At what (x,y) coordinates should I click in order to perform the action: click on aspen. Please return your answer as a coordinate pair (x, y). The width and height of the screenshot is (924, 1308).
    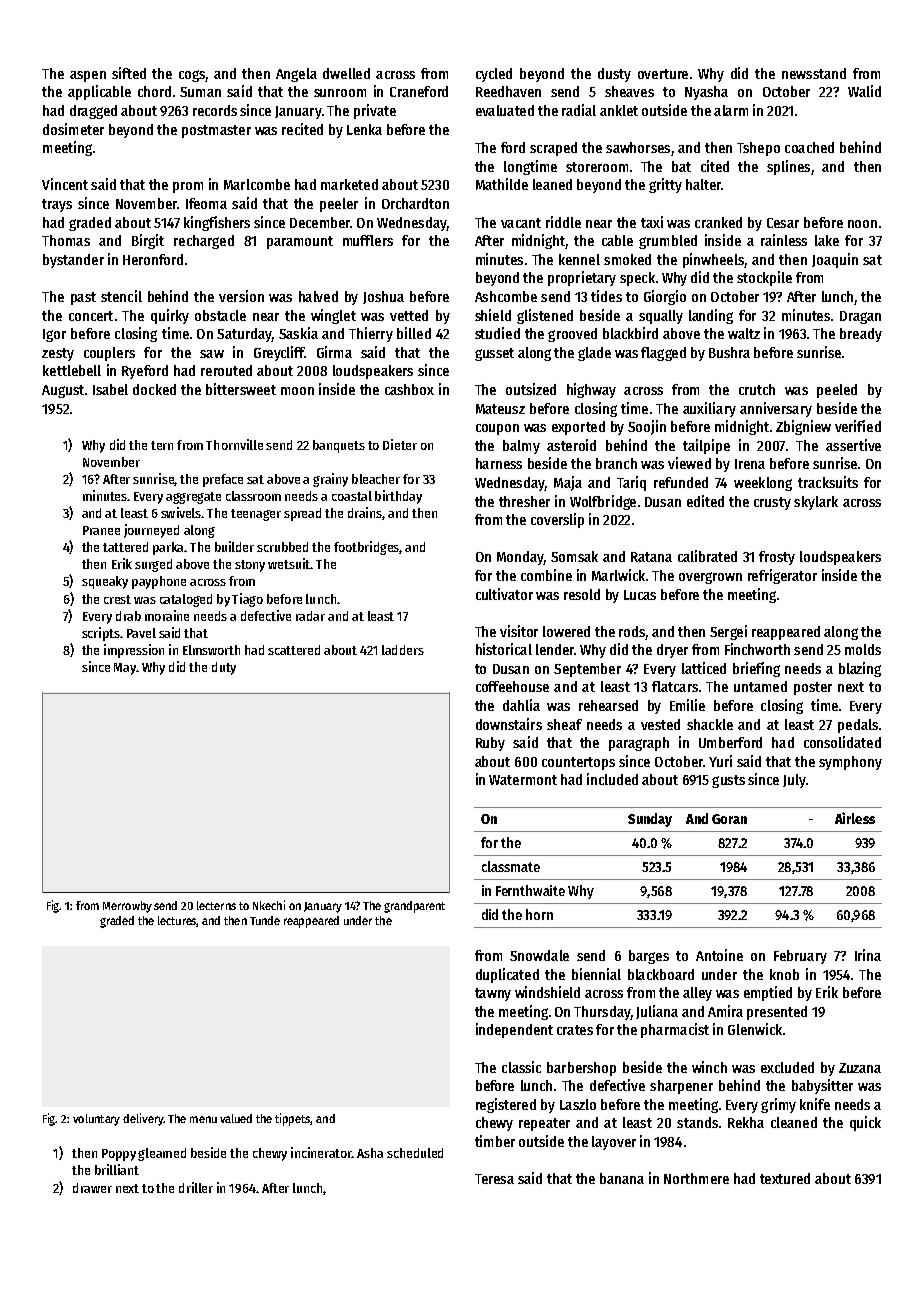
    Looking at the image, I should click on (88, 76).
